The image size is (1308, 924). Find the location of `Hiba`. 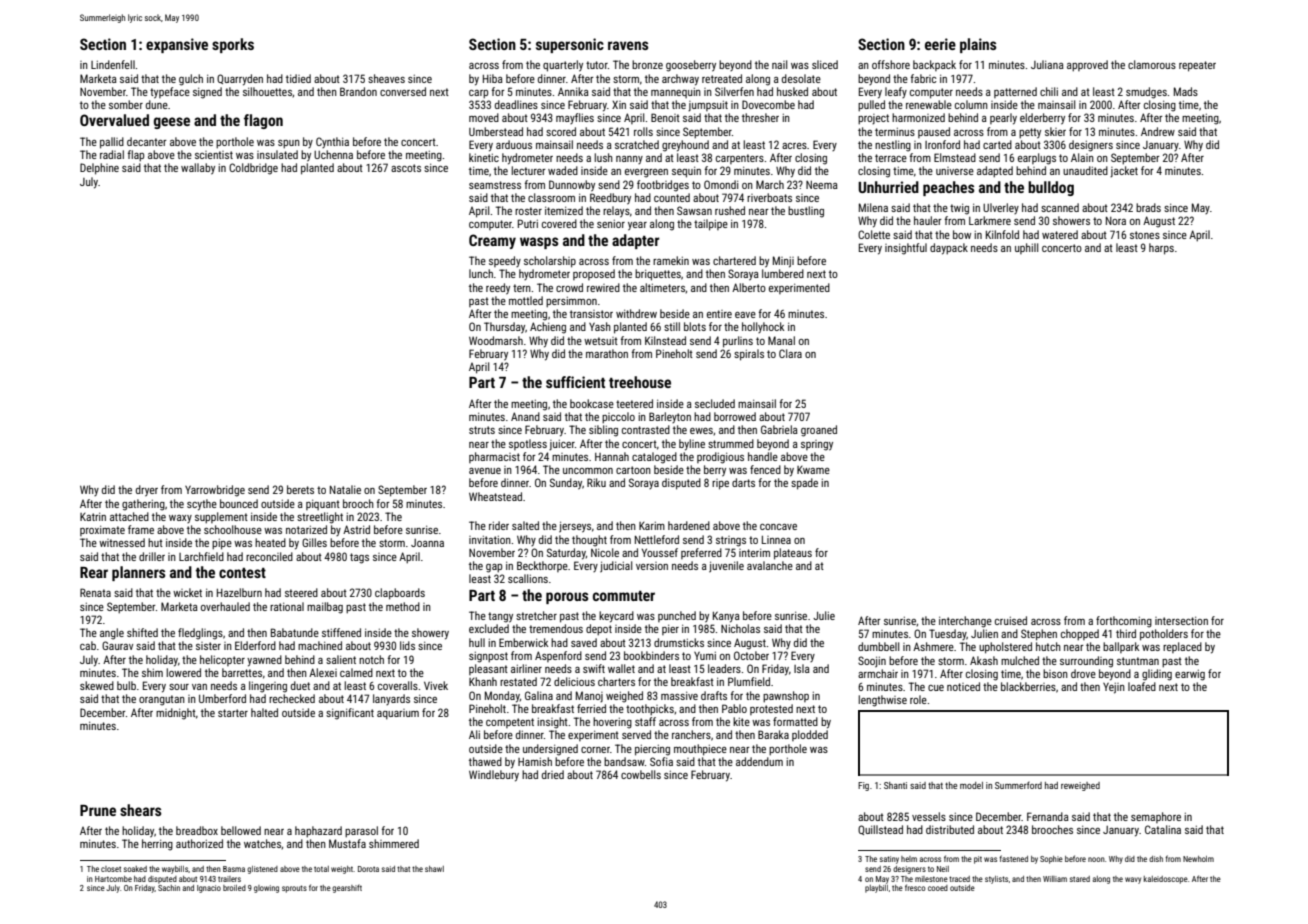

Hiba is located at coordinates (493, 78).
